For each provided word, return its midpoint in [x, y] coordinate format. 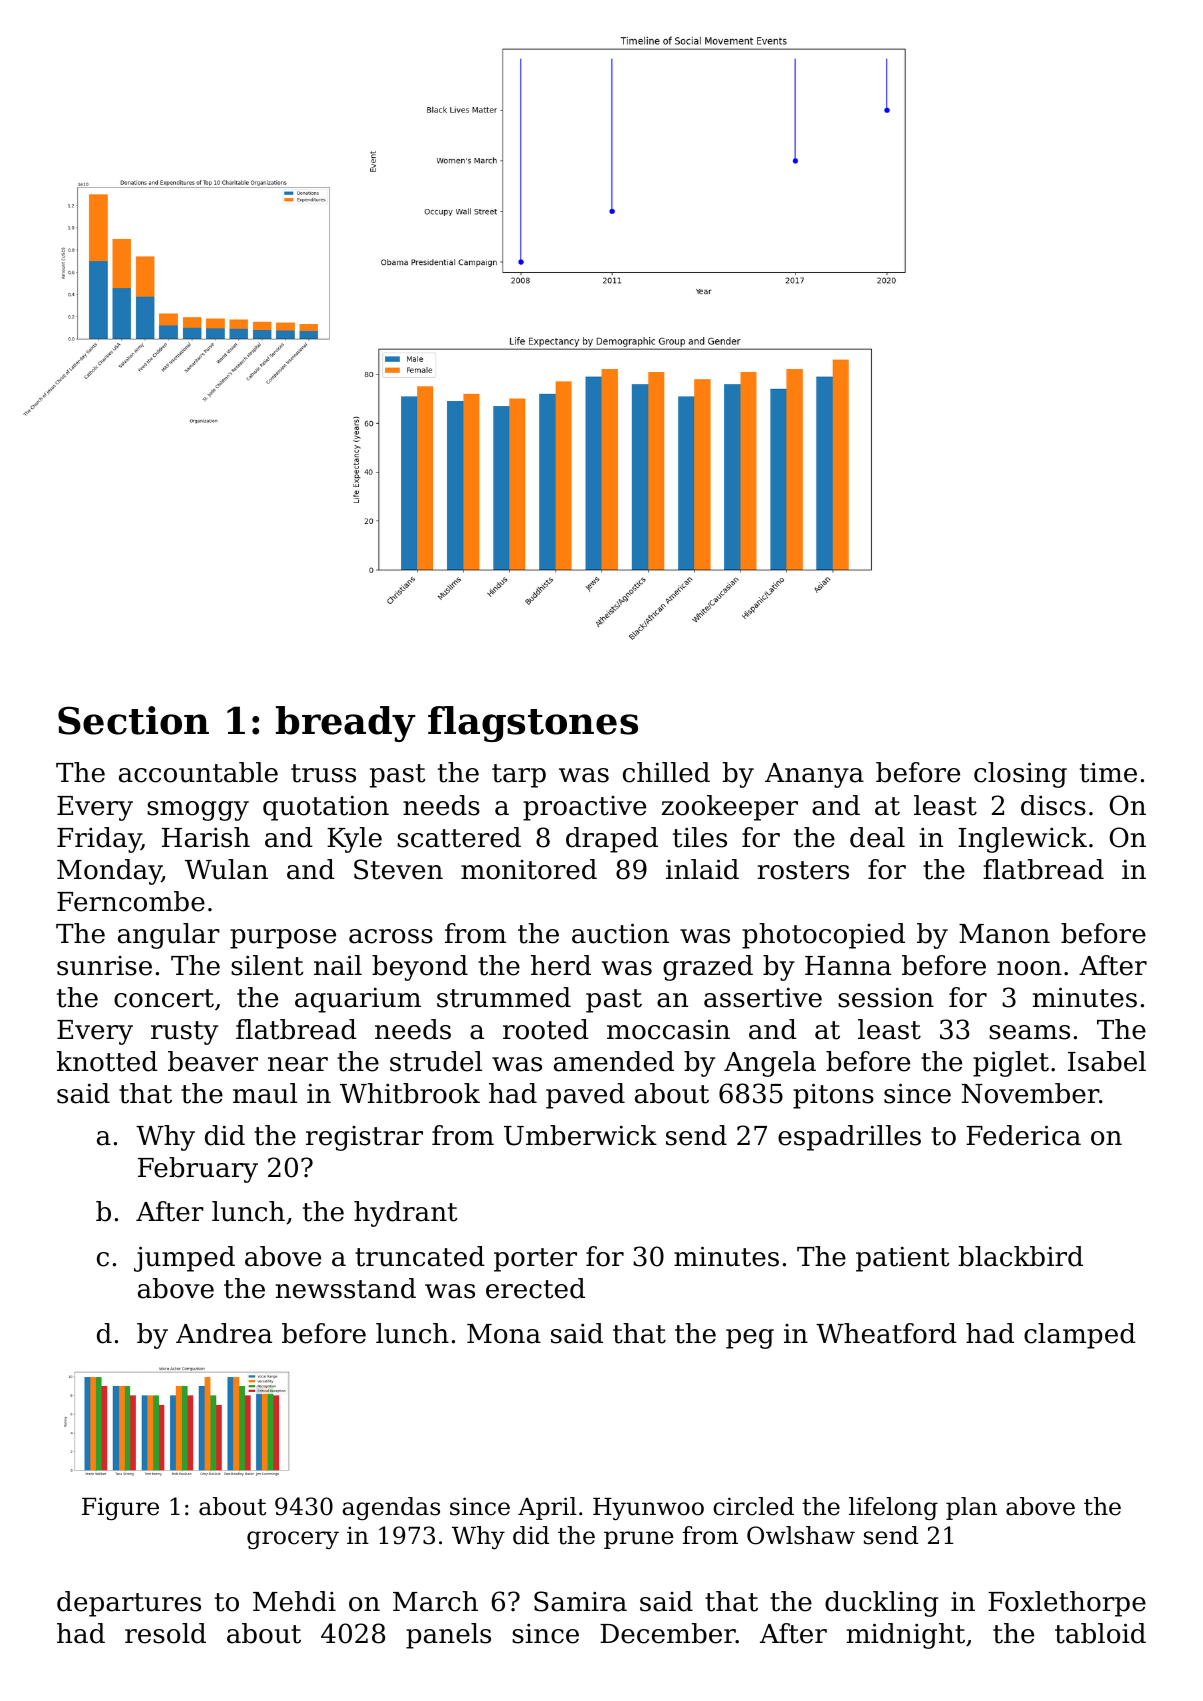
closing [1020, 775]
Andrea [224, 1333]
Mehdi [294, 1601]
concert [164, 998]
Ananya [814, 775]
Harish [206, 837]
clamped [1080, 1336]
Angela [770, 1064]
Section [133, 720]
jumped [184, 1259]
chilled [666, 772]
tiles [700, 837]
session [886, 997]
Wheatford [886, 1333]
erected [535, 1288]
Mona [504, 1334]
